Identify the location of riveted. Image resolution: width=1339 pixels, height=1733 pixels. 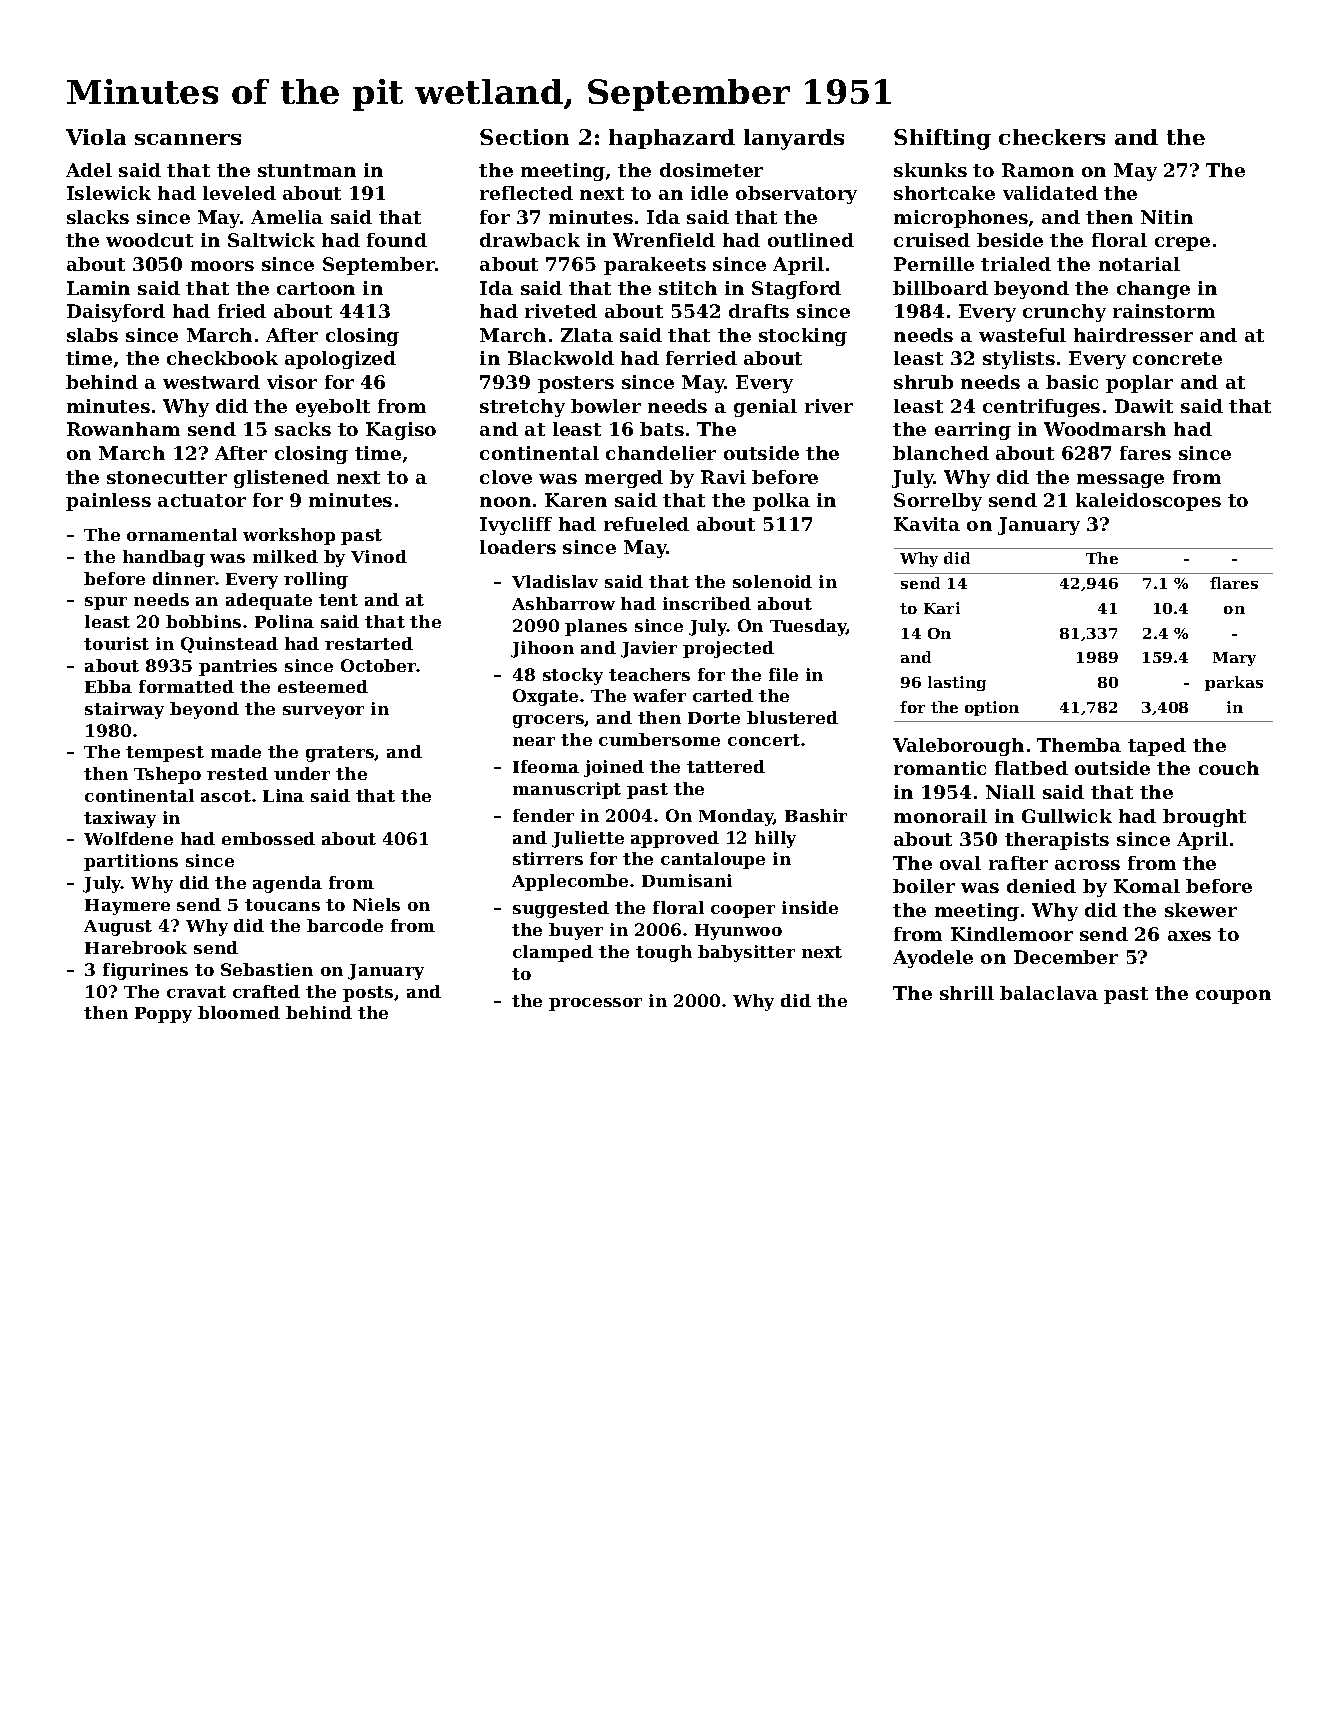
(561, 311).
